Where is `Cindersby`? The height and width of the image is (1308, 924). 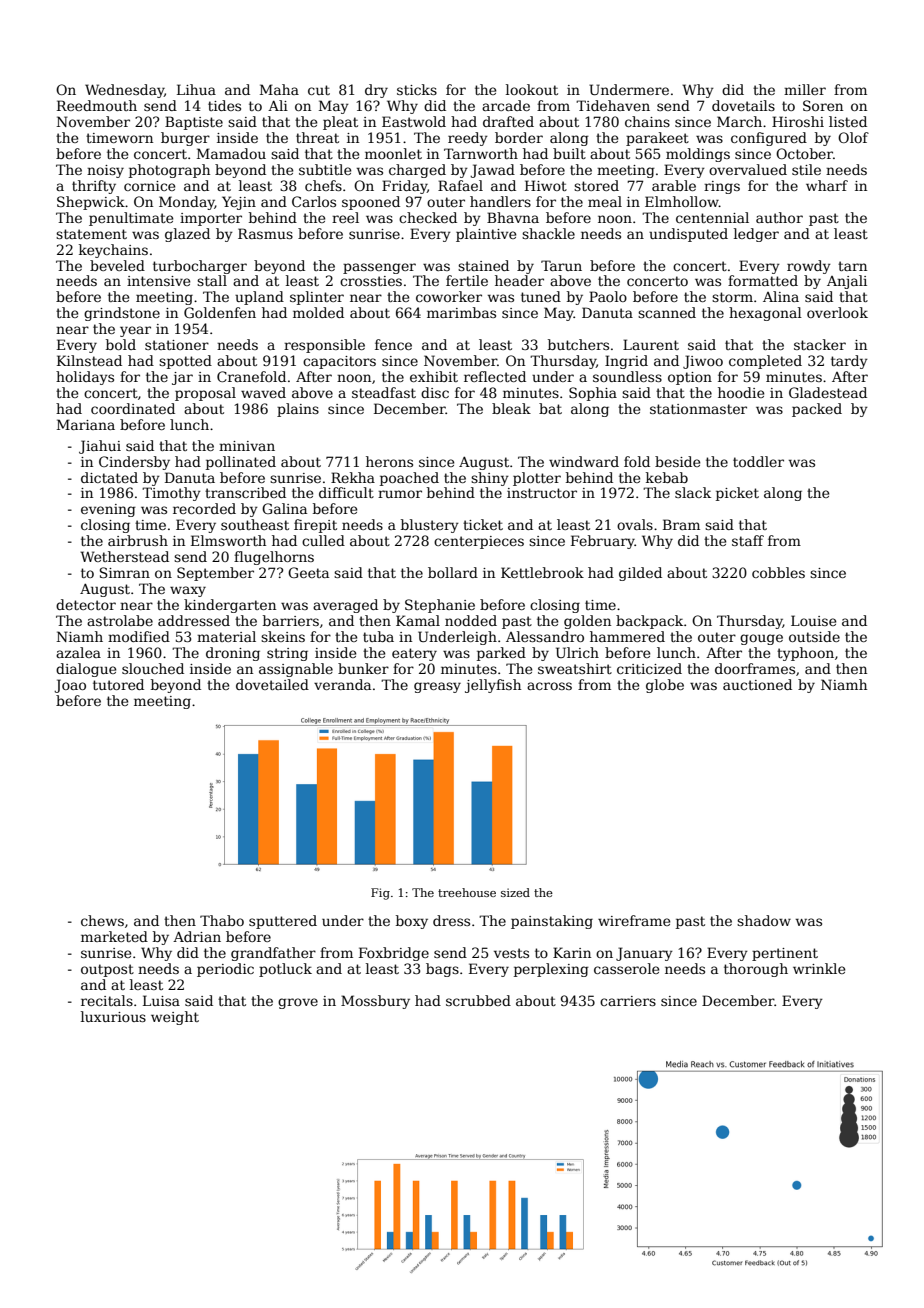
Cindersby is located at coordinates (134, 463).
